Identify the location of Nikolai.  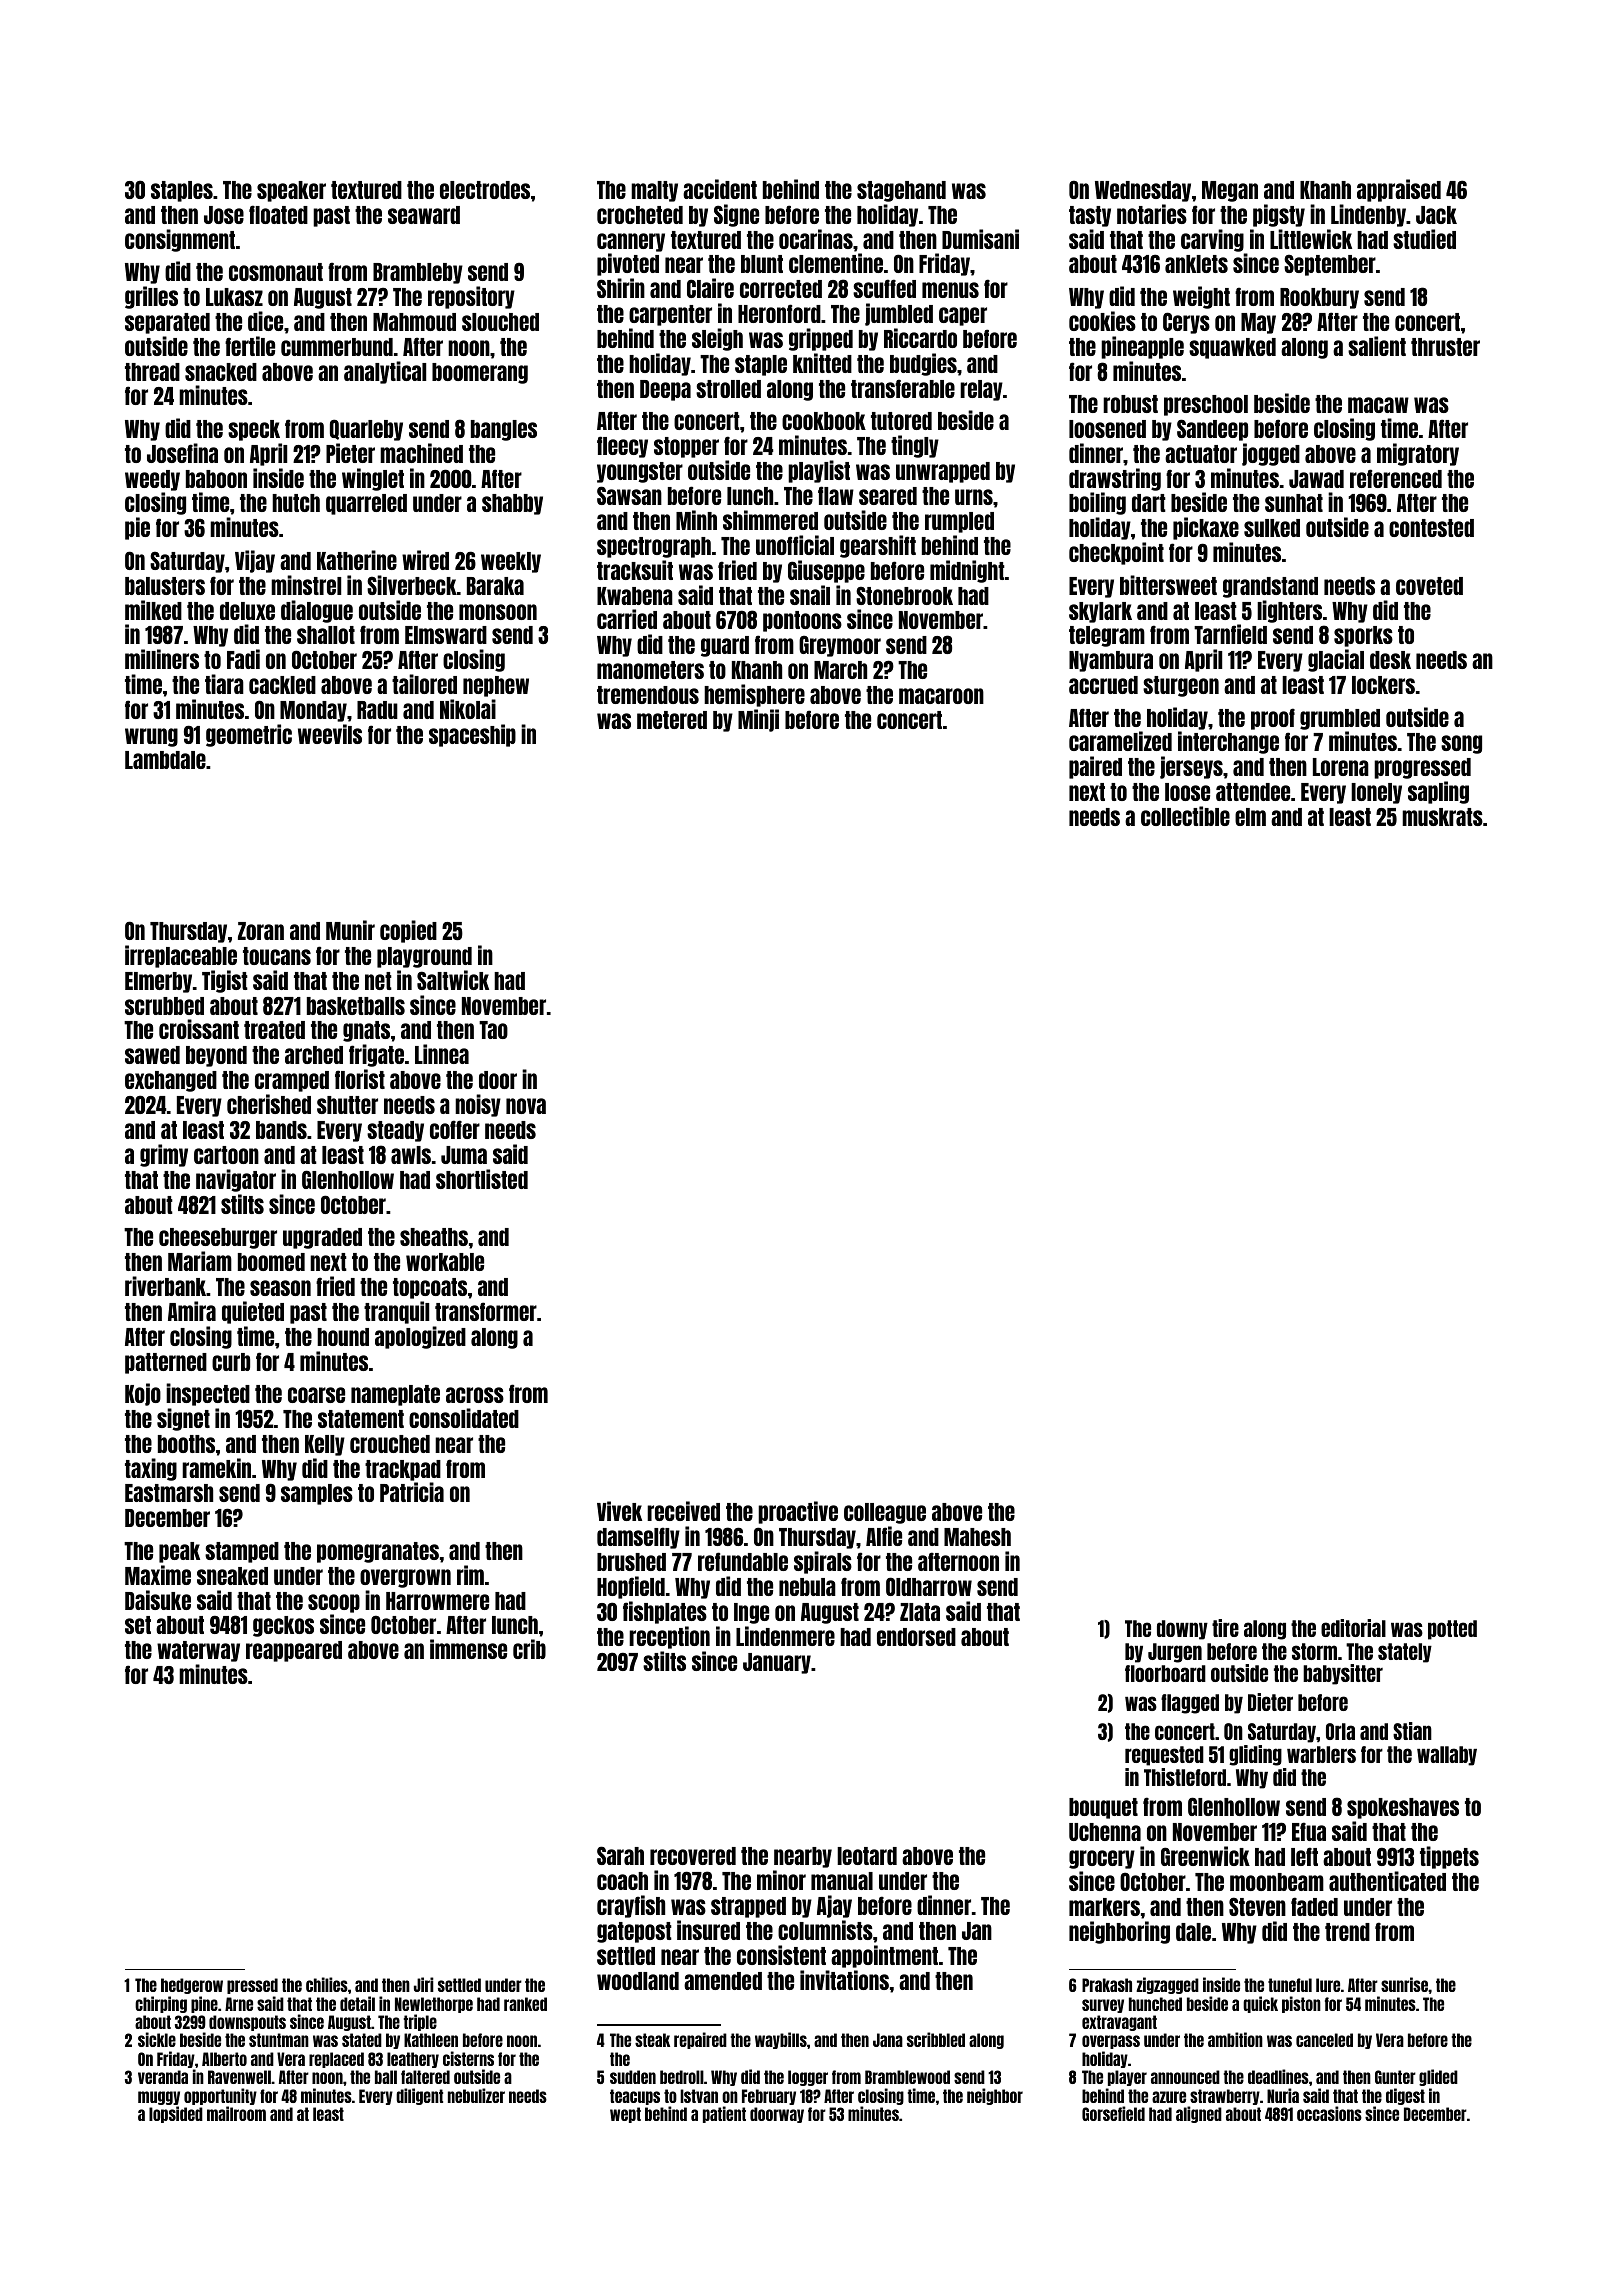
(468, 709).
